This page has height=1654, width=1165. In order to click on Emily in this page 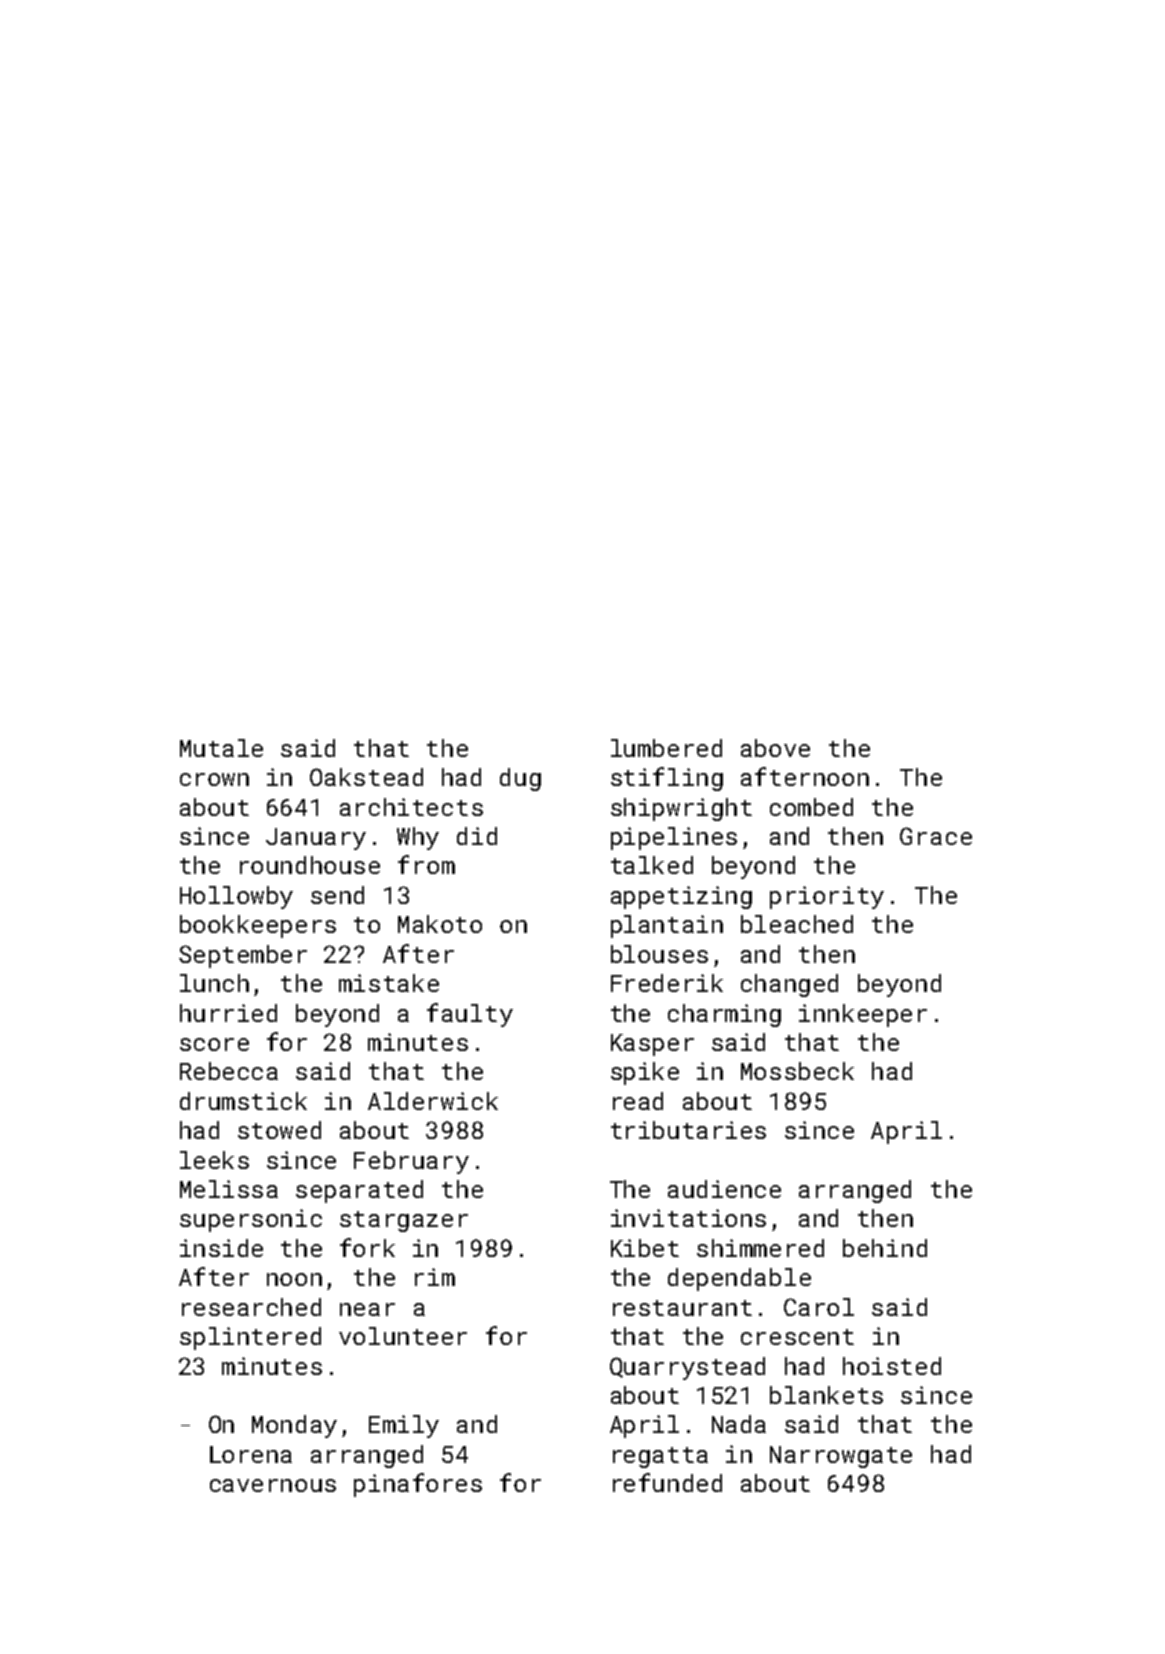, I will do `click(404, 1426)`.
